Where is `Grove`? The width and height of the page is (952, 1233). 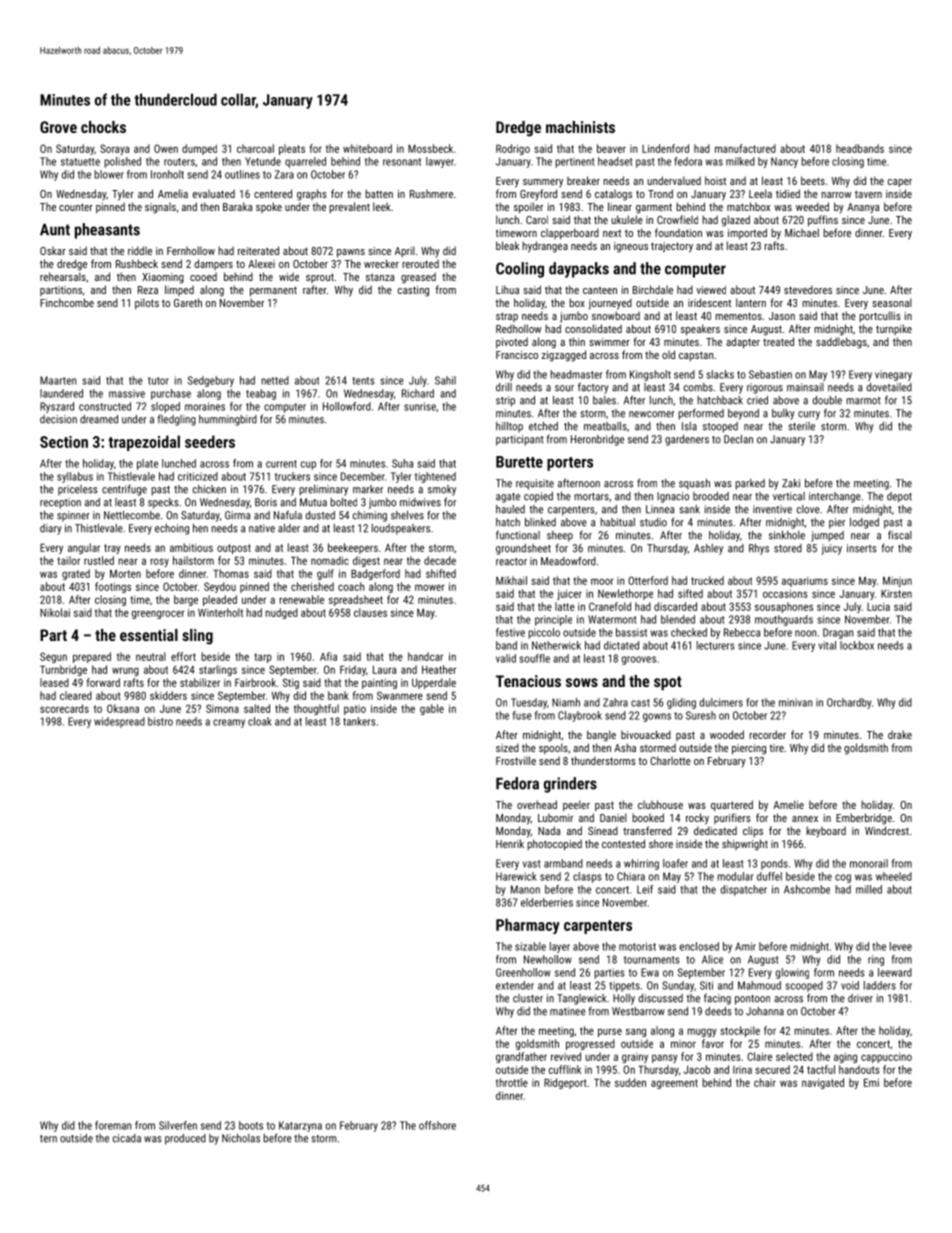 Grove is located at coordinates (58, 127).
